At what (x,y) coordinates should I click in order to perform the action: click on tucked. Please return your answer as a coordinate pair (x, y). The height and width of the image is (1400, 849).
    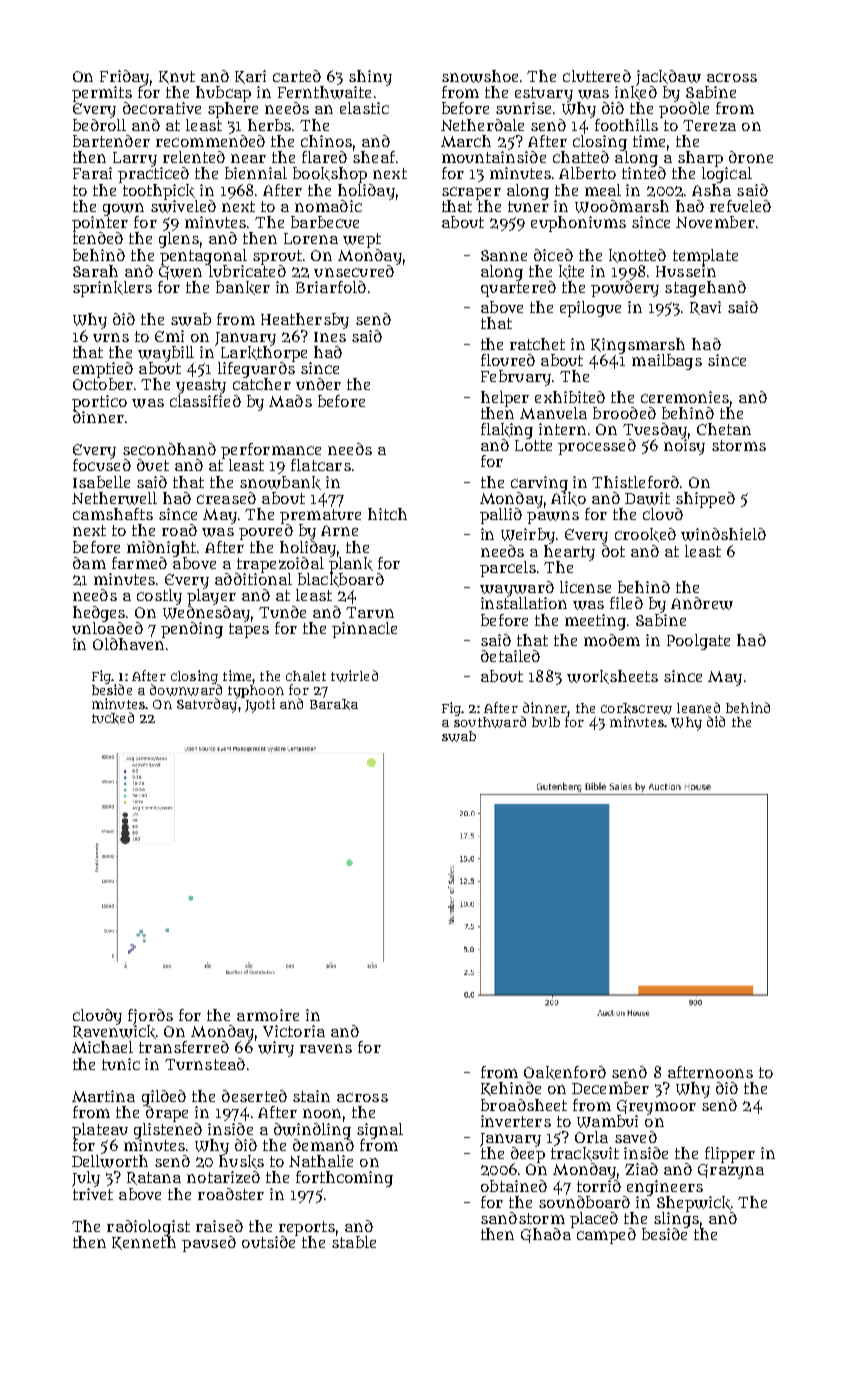
    Looking at the image, I should click on (113, 718).
